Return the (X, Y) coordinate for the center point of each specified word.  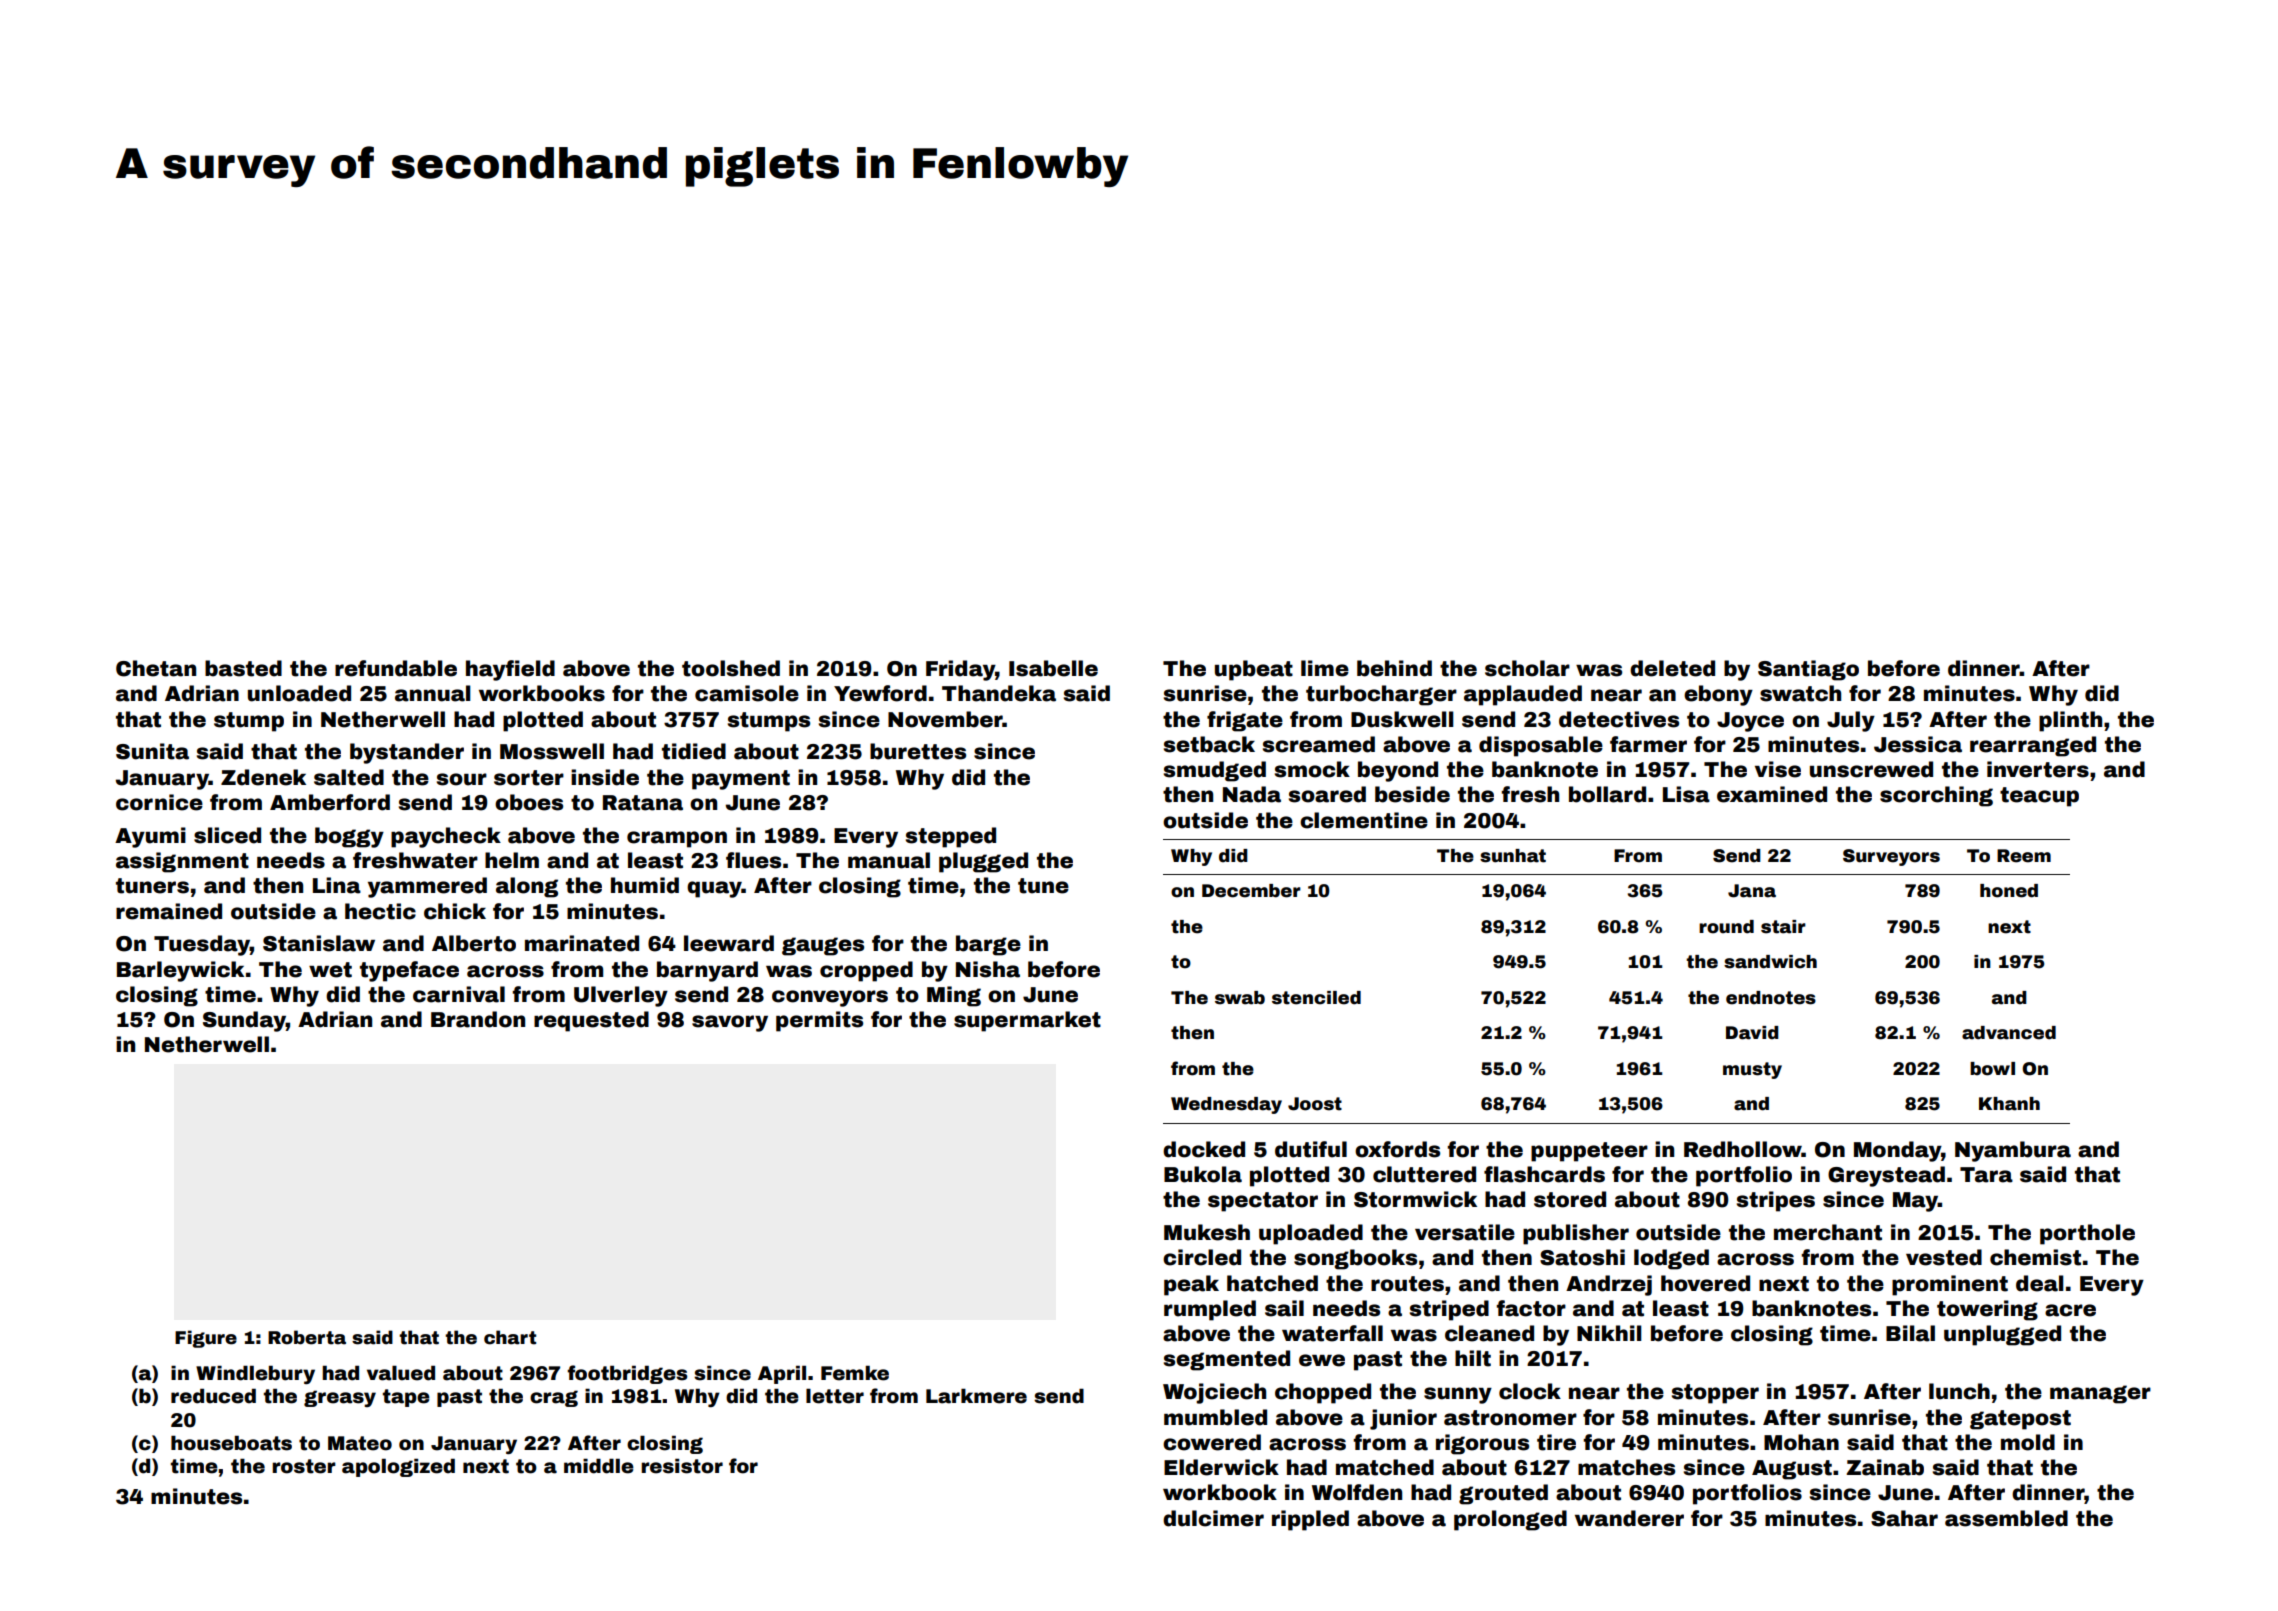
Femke (855, 1373)
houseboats (231, 1443)
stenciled (1316, 998)
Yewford (880, 693)
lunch (1959, 1391)
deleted (1672, 668)
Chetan (156, 668)
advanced (2009, 1033)
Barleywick (180, 971)
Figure (206, 1339)
